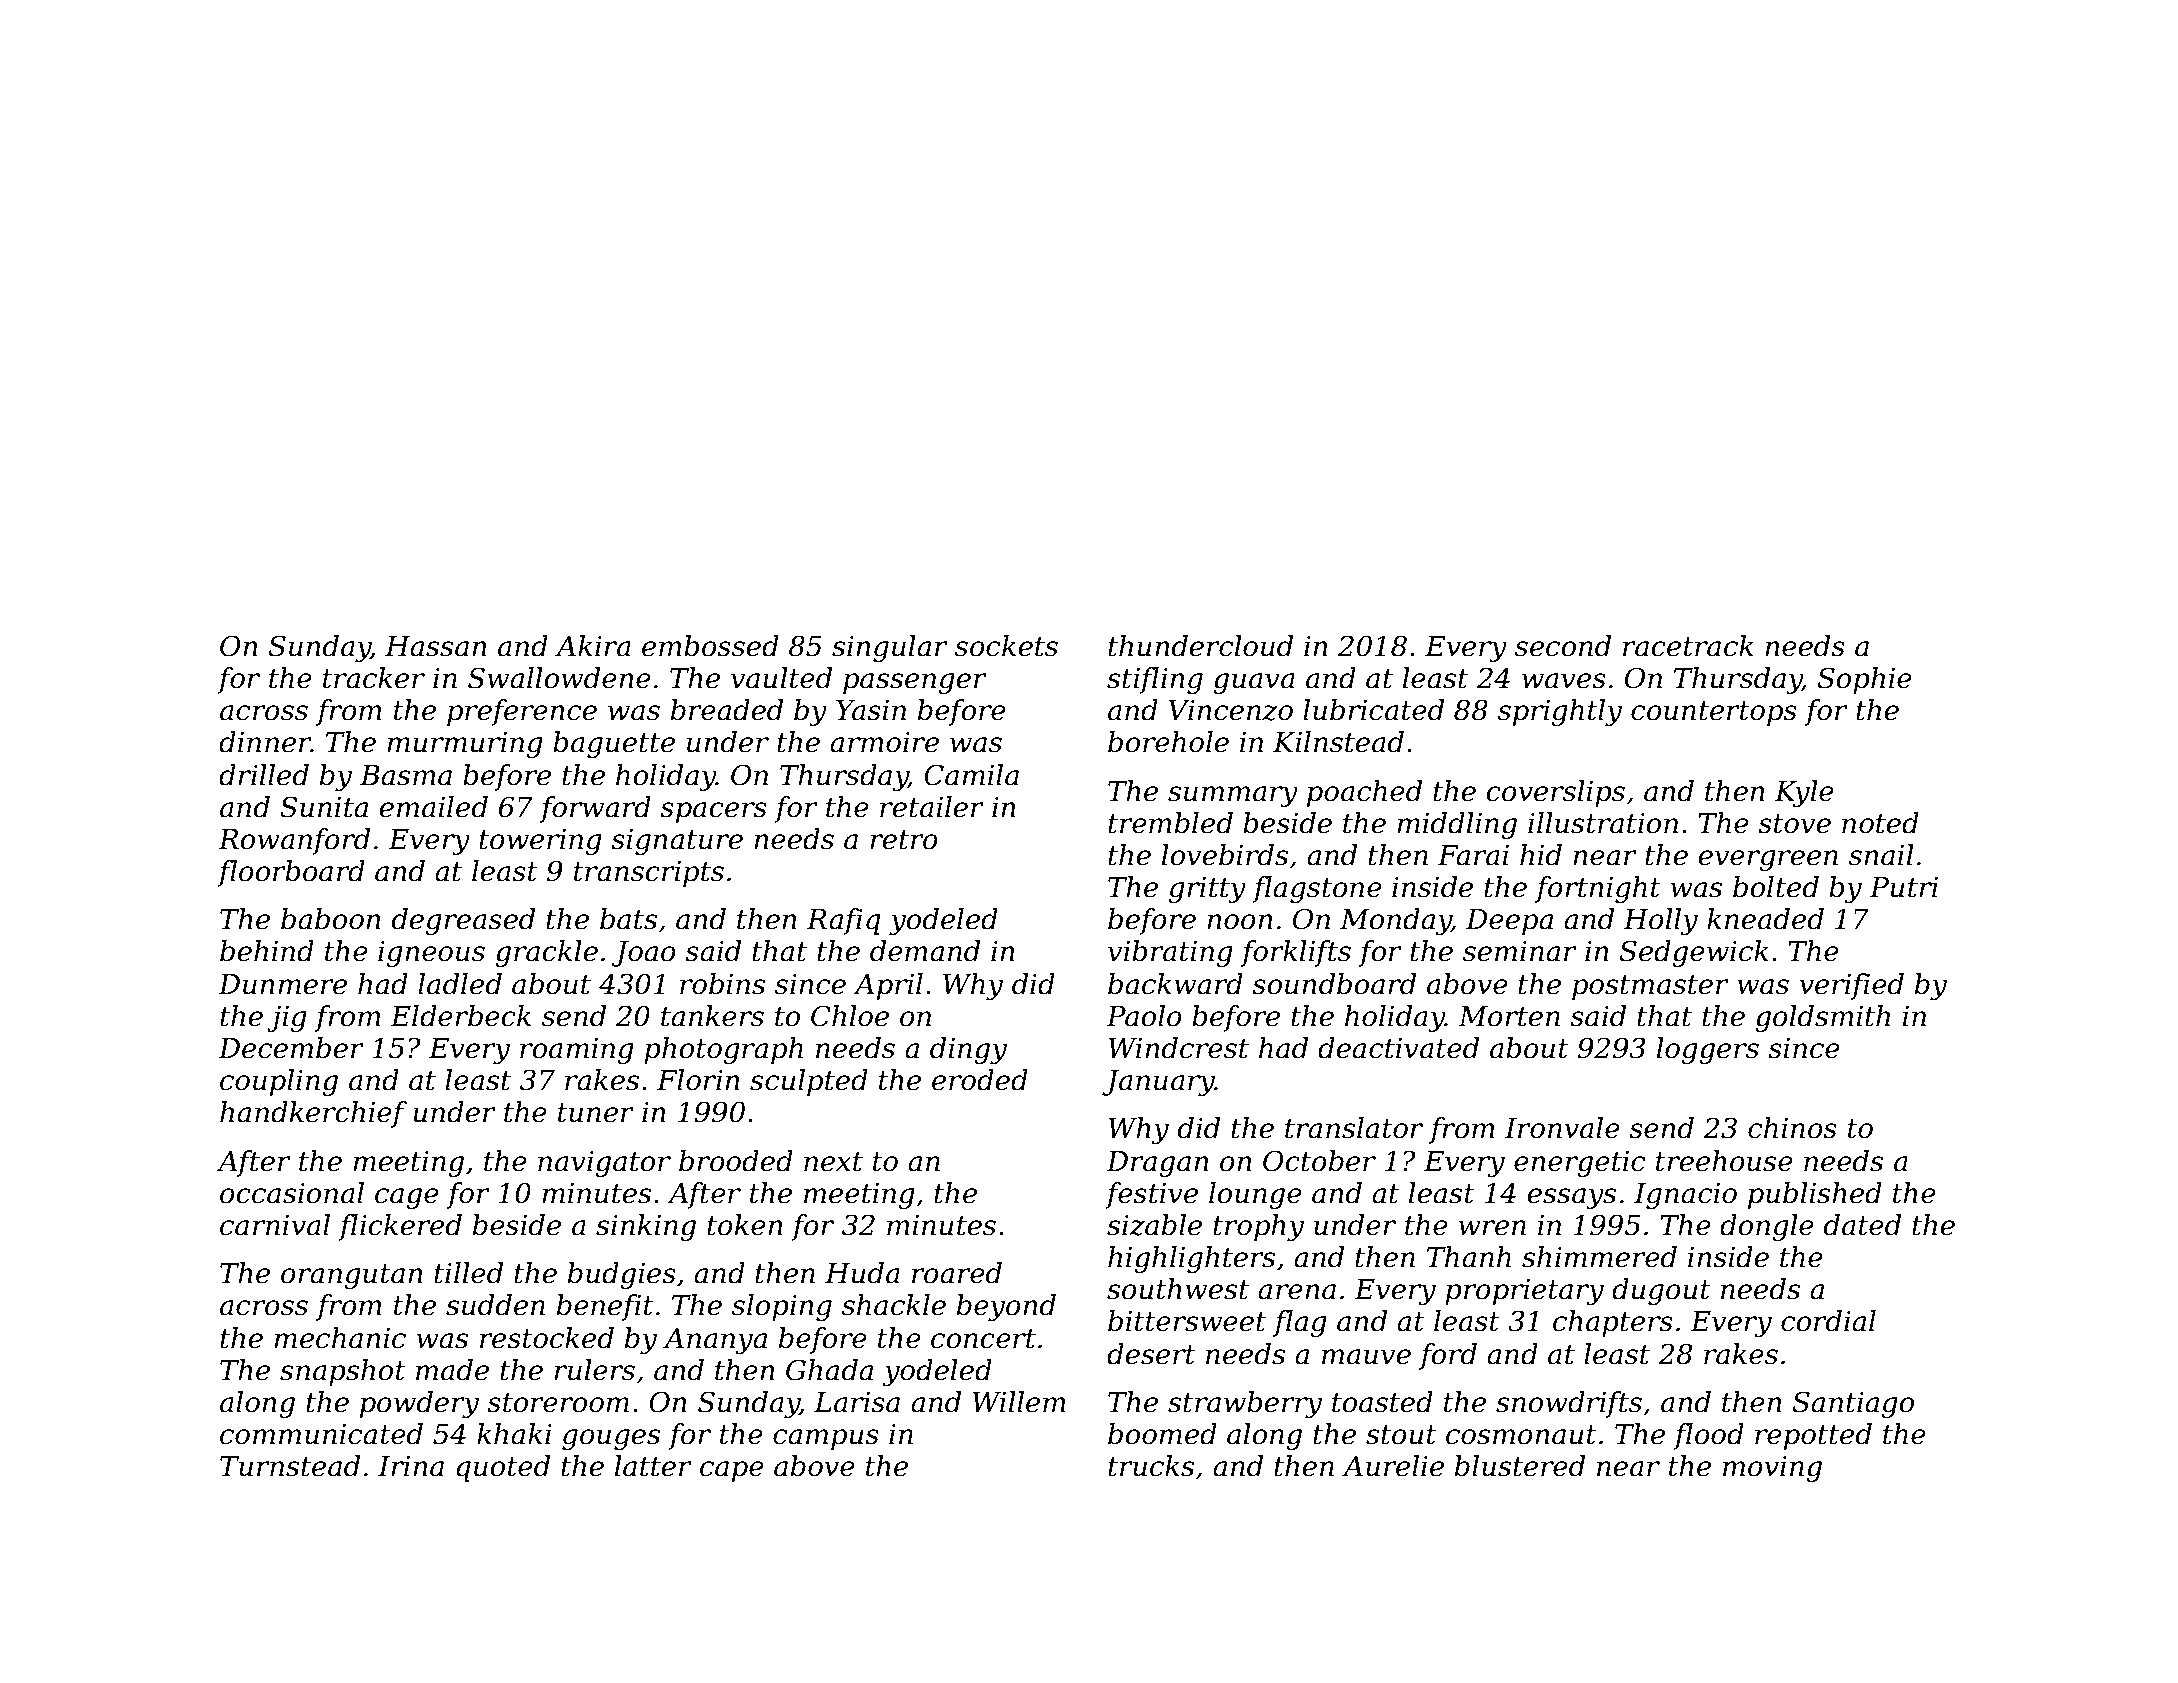 This document has width=2178, height=1683. Describe the element at coordinates (1562, 1128) in the document. I see `Ironvale` at that location.
